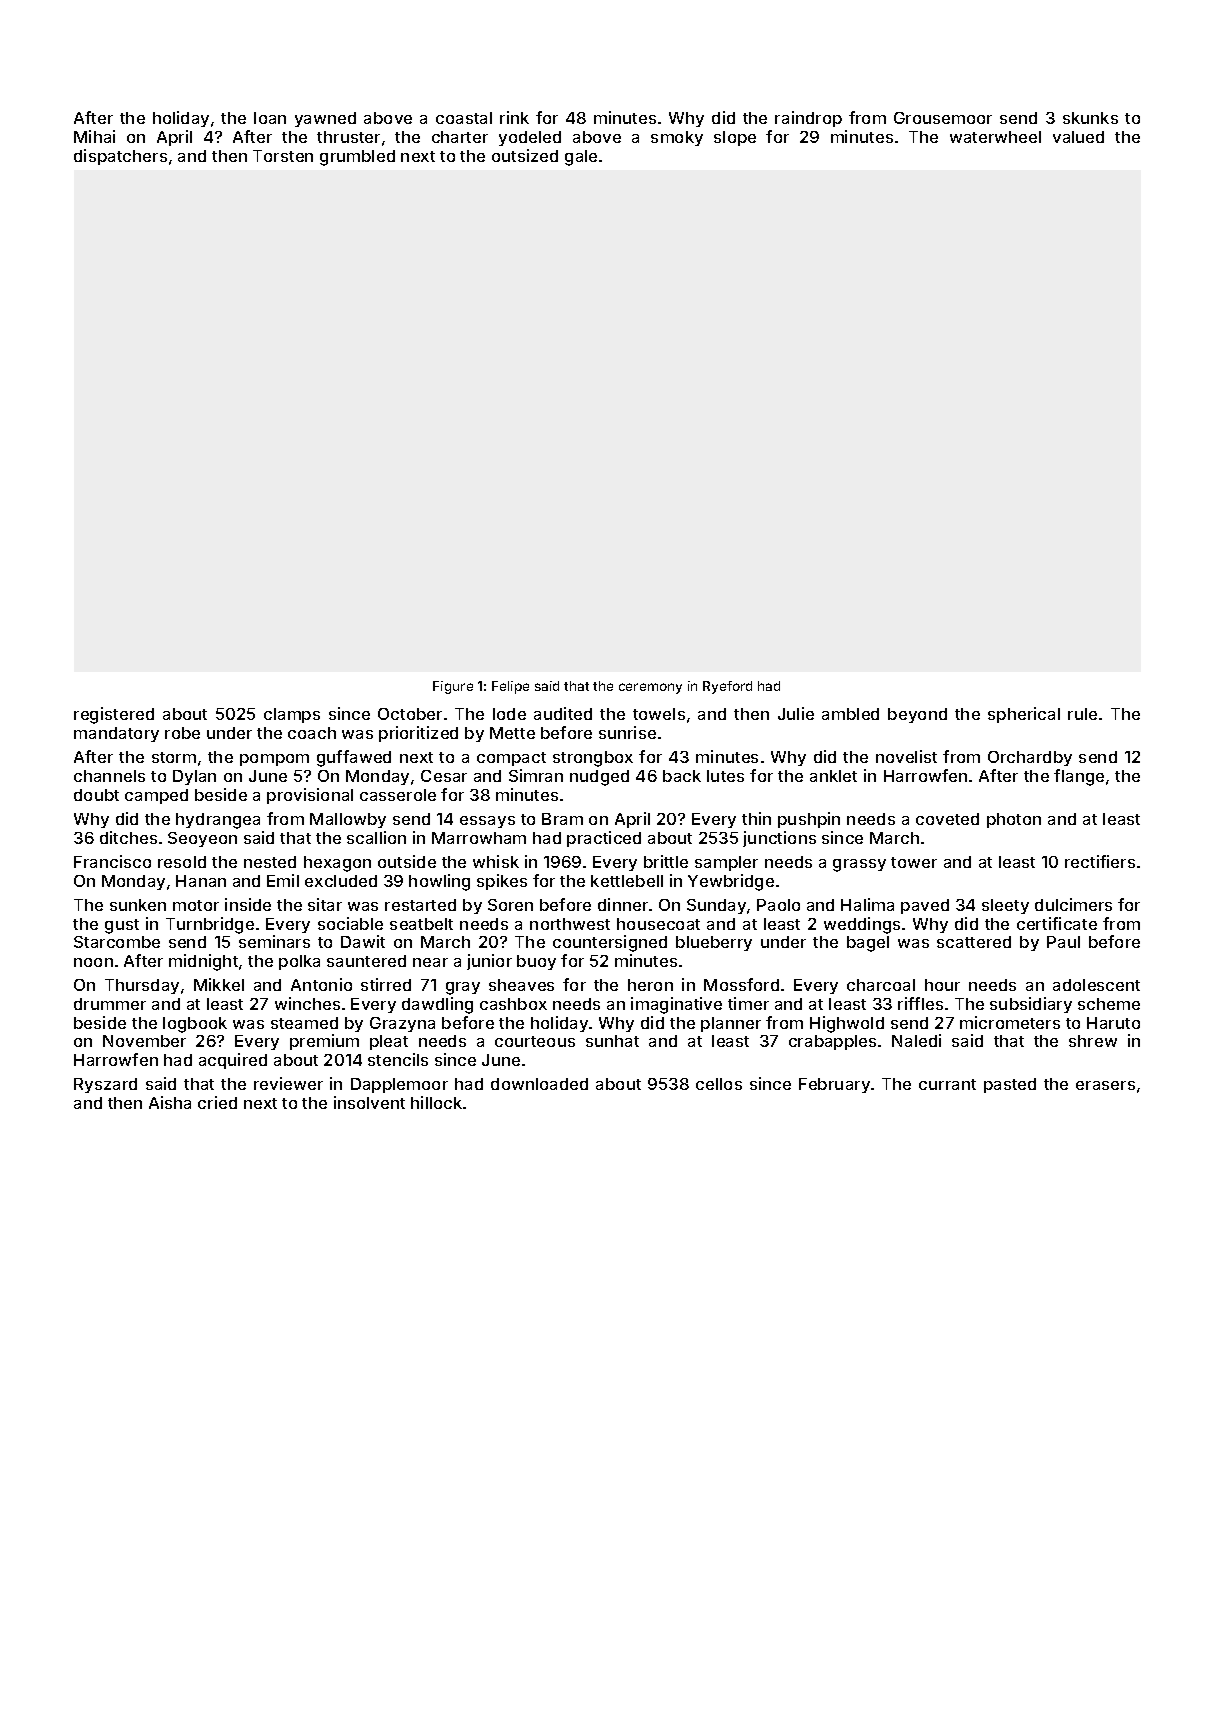 The image size is (1215, 1718). What do you see at coordinates (1105, 1085) in the image?
I see `erasers` at bounding box center [1105, 1085].
